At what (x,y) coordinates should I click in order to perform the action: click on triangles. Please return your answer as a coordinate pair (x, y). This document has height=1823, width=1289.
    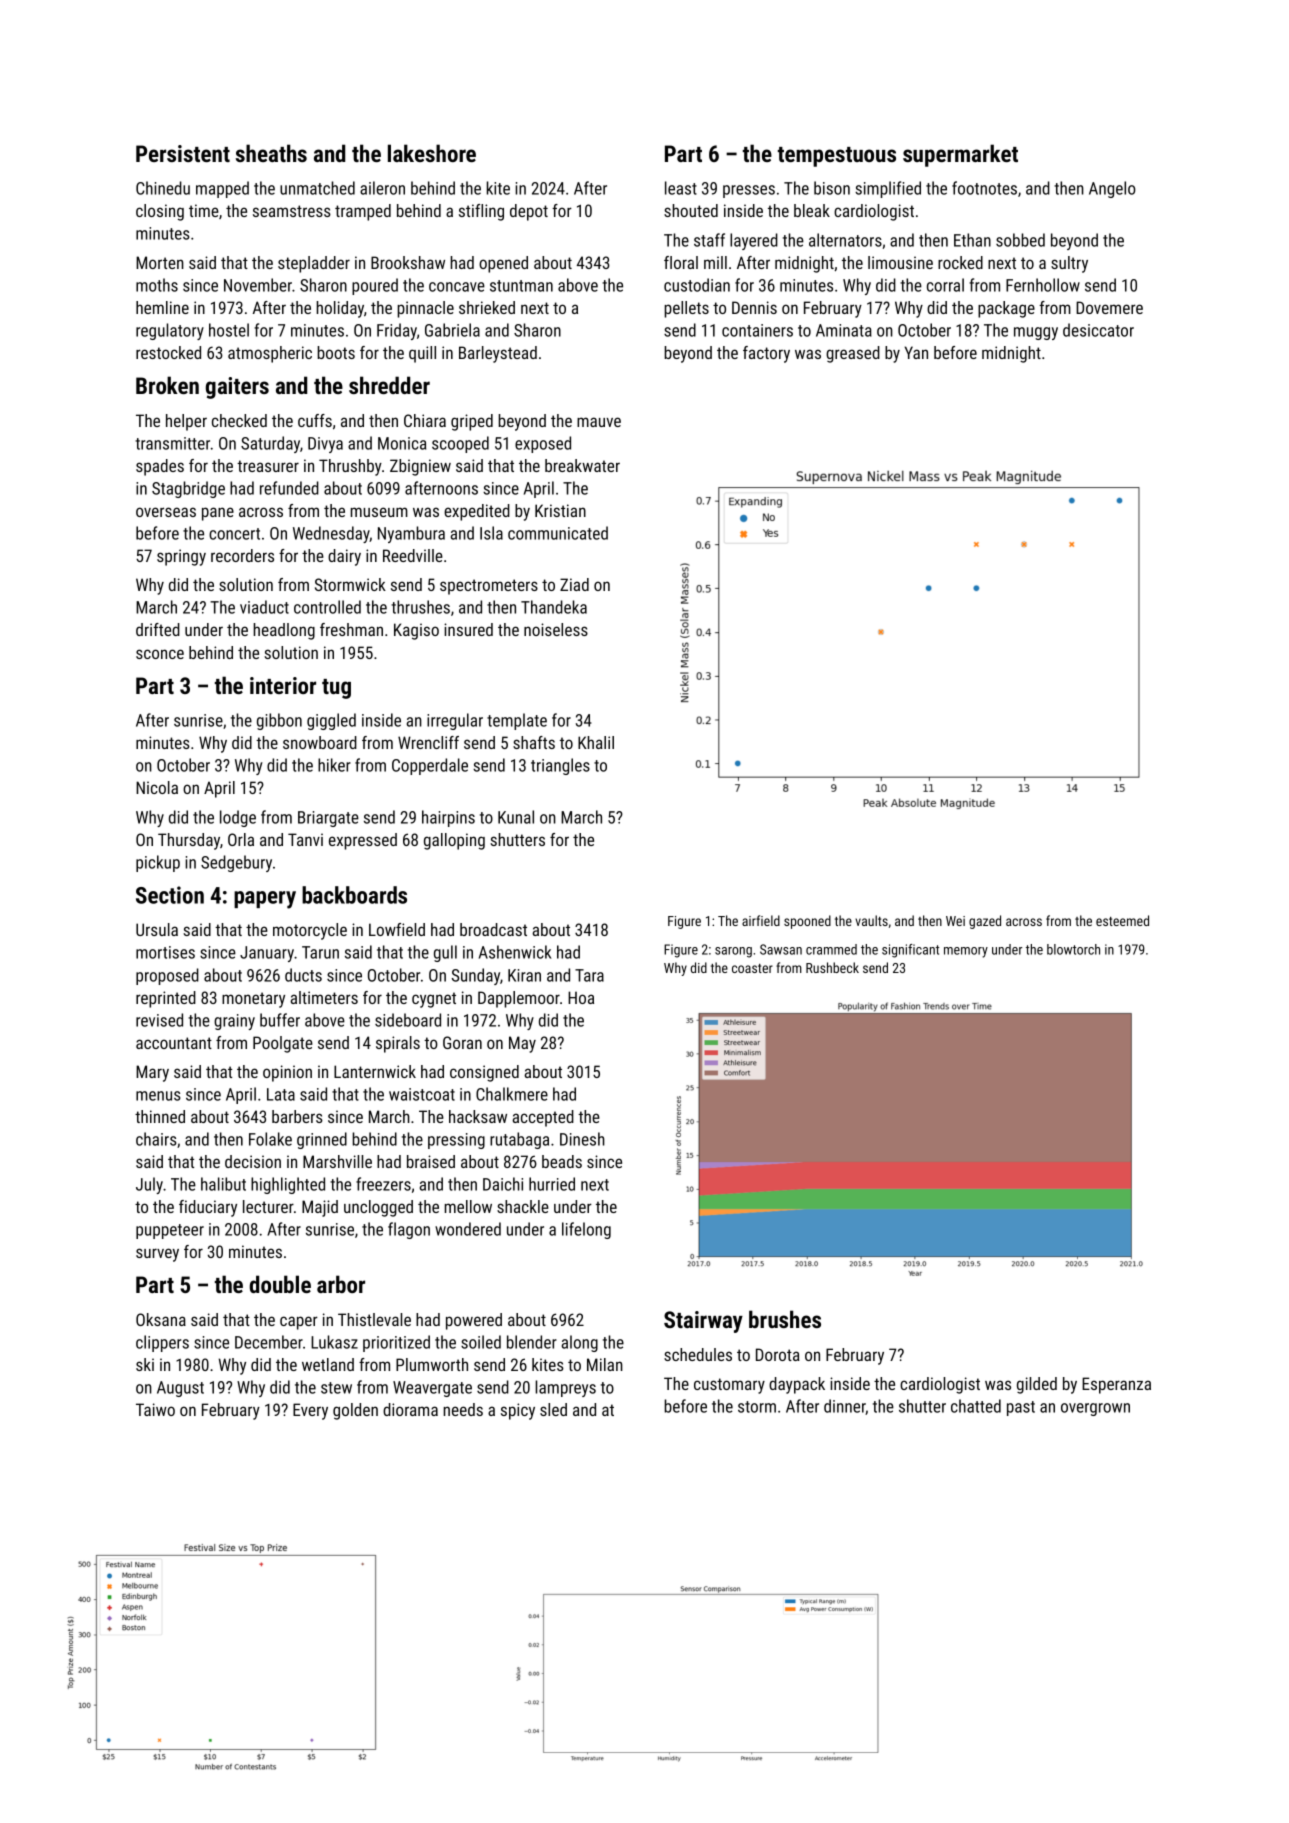
    Looking at the image, I should click on (560, 766).
